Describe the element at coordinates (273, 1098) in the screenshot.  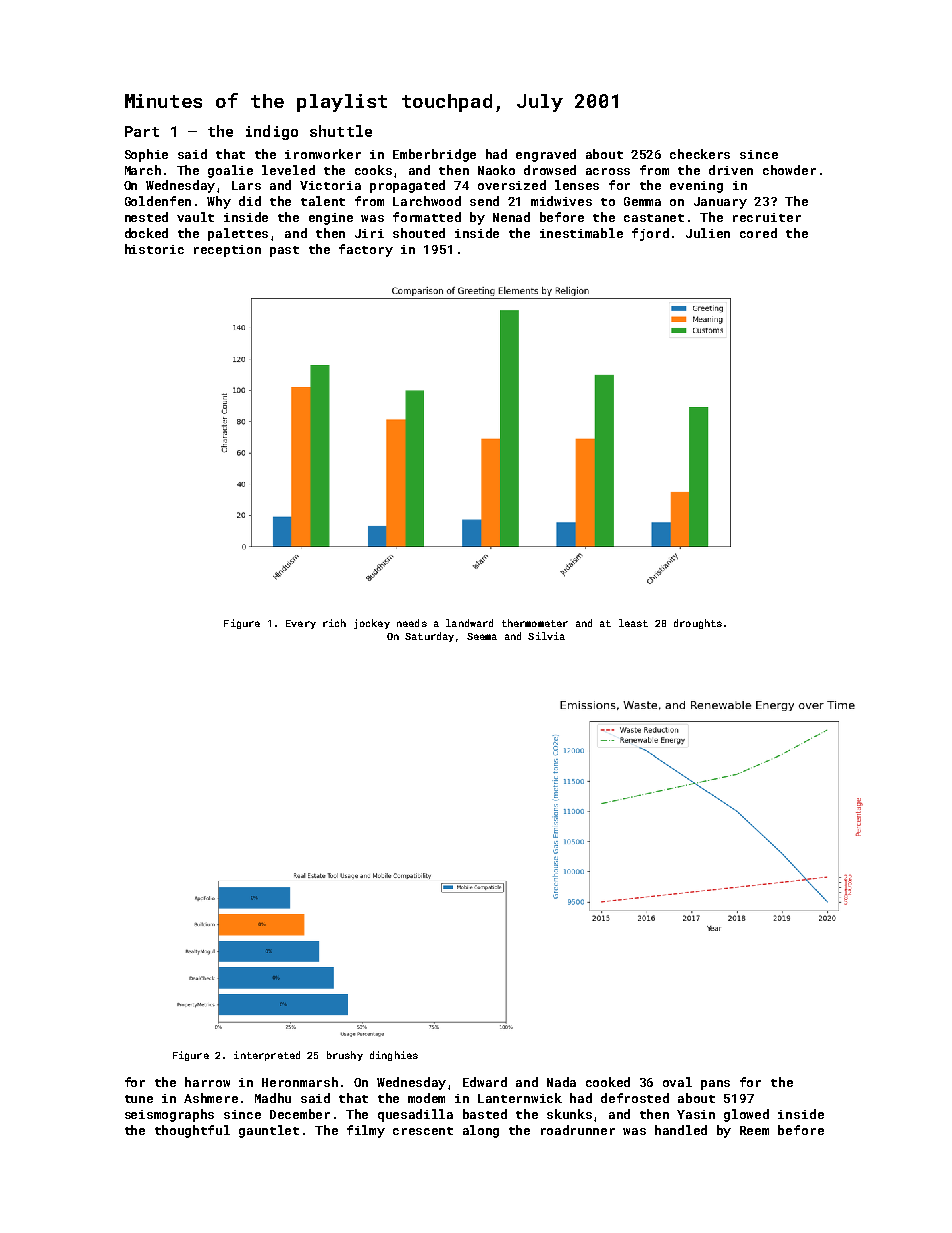
I see `Madhu` at that location.
